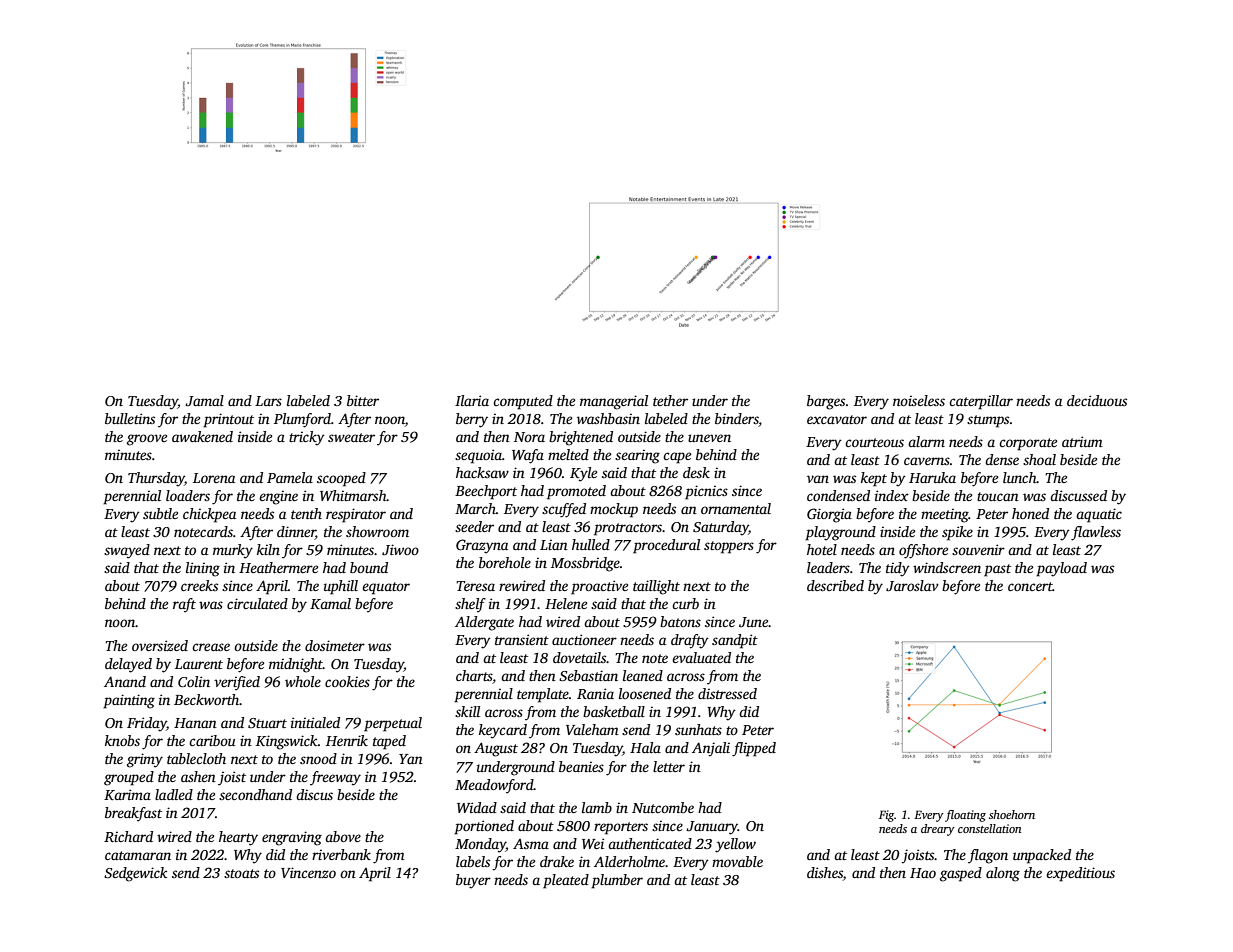 The height and width of the document is (952, 1233). Describe the element at coordinates (204, 400) in the document. I see `Jamal` at that location.
